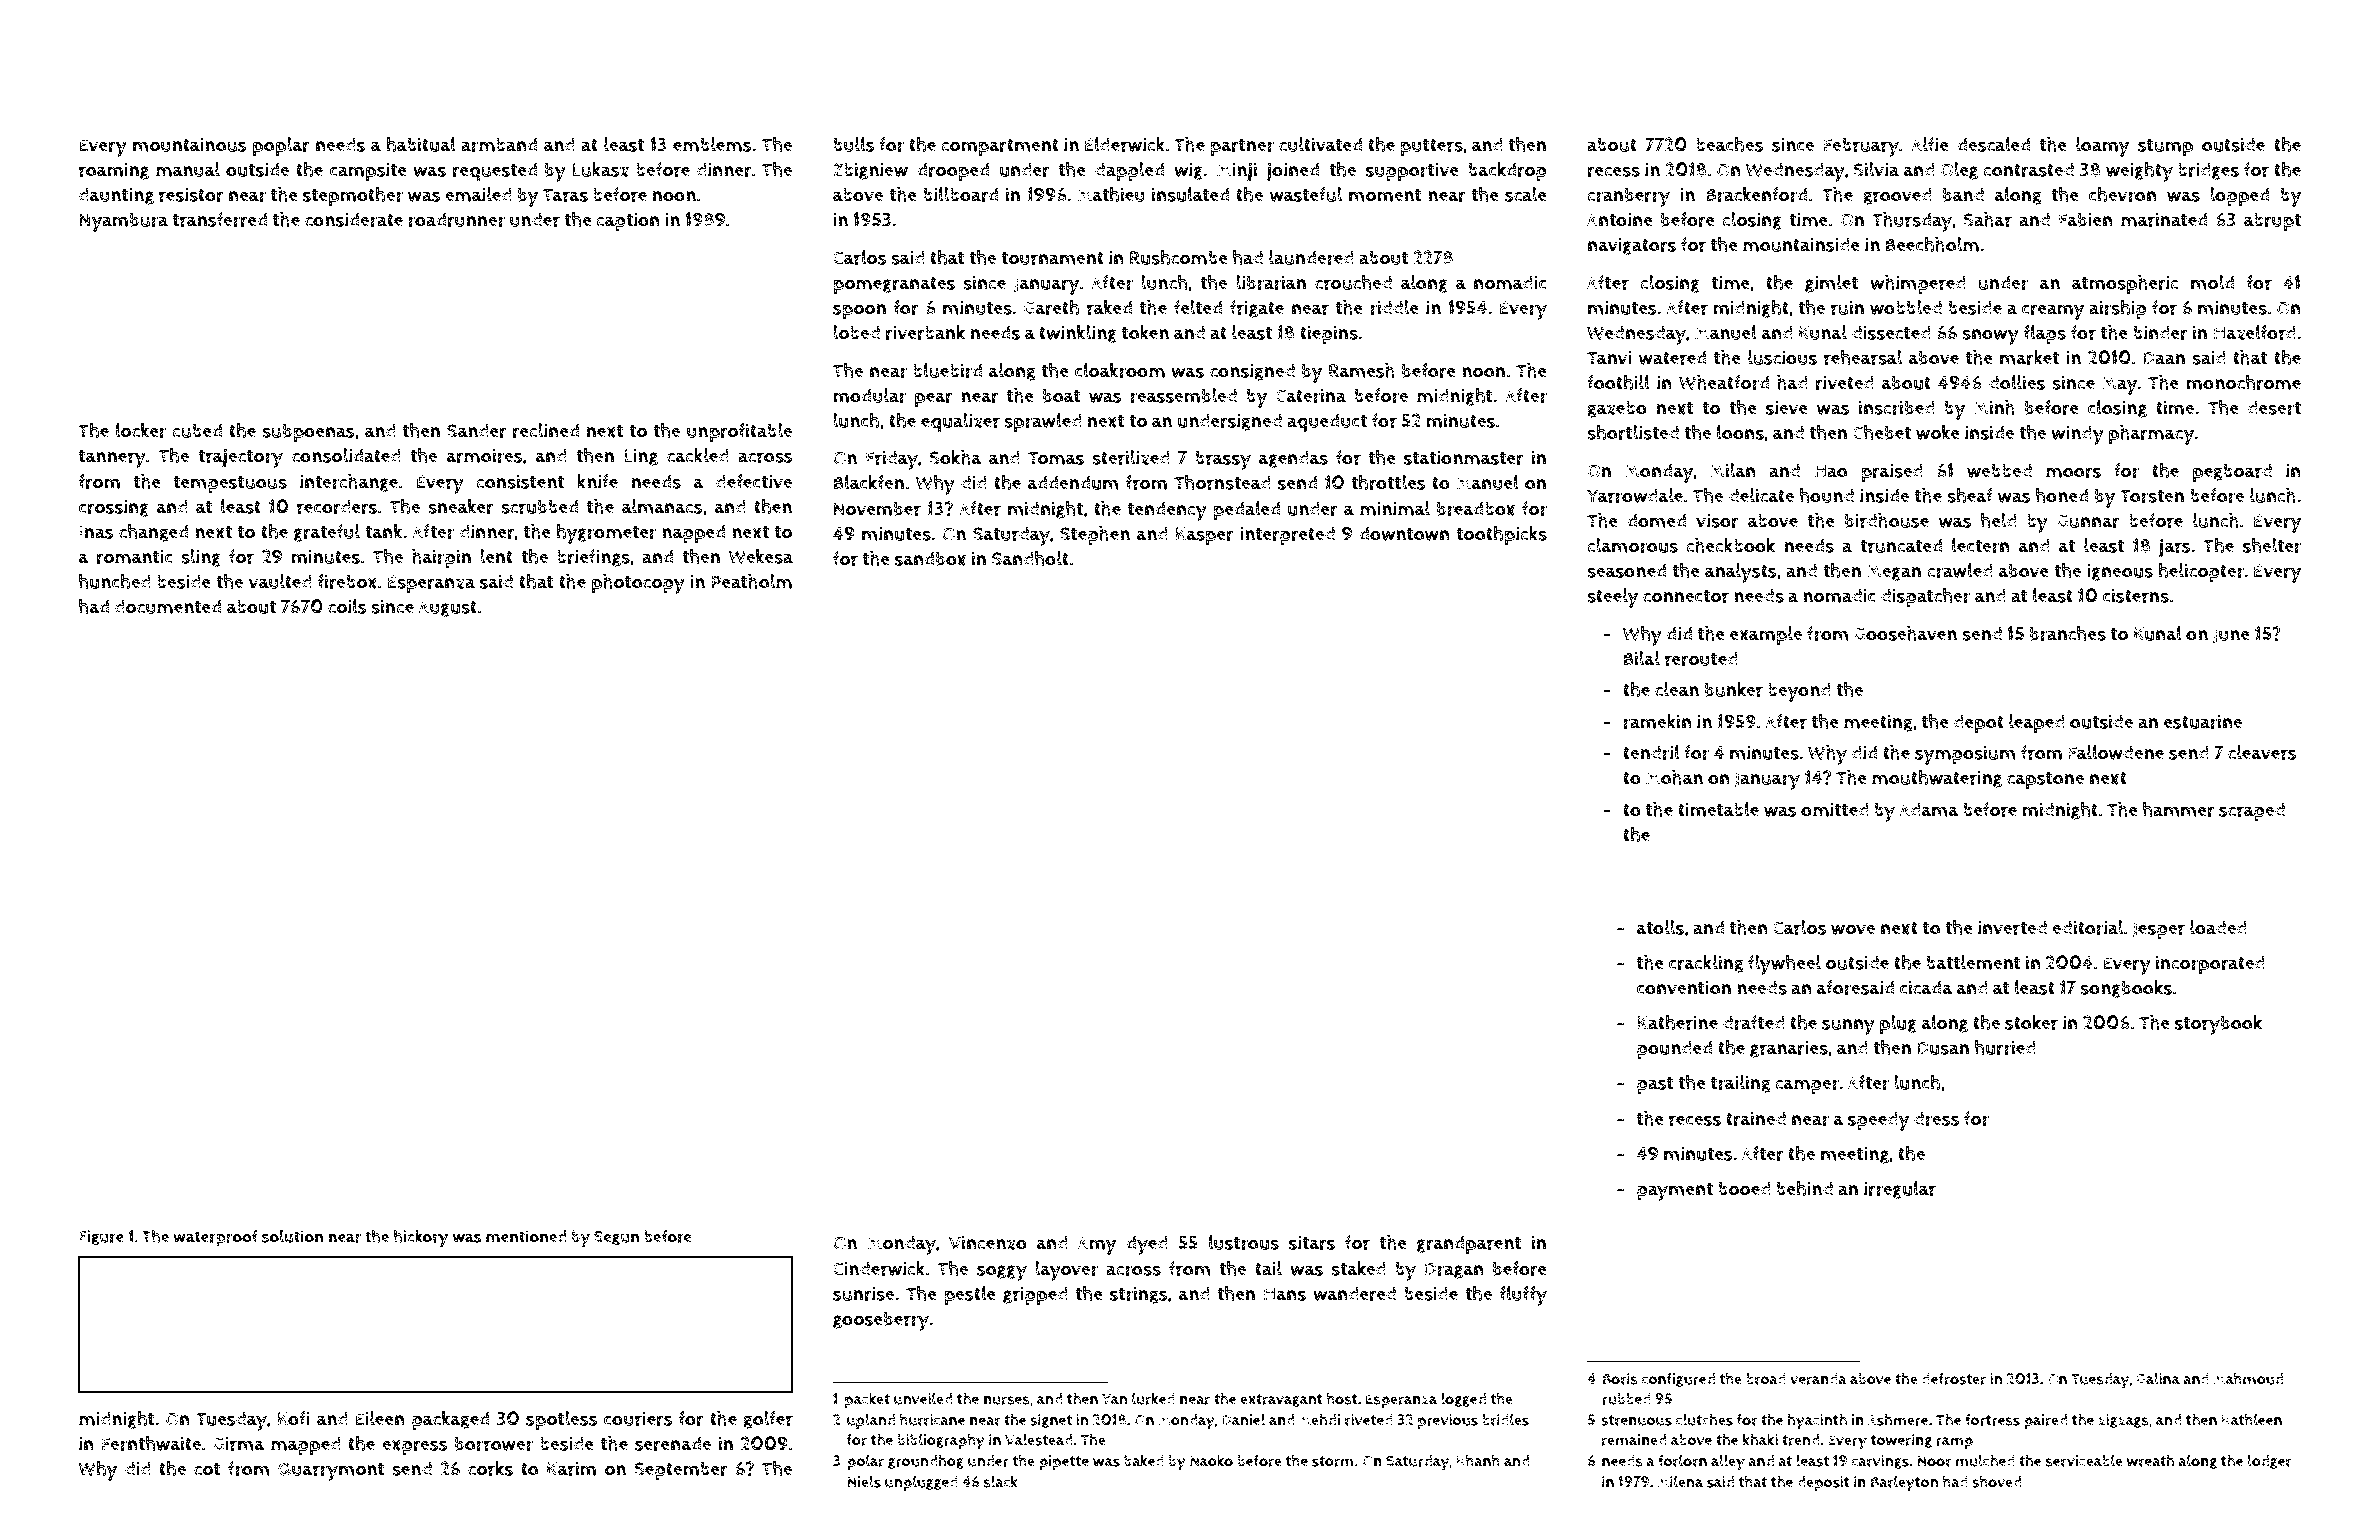 This image has height=1540, width=2380. Describe the element at coordinates (215, 1238) in the image. I see `waterproof` at that location.
